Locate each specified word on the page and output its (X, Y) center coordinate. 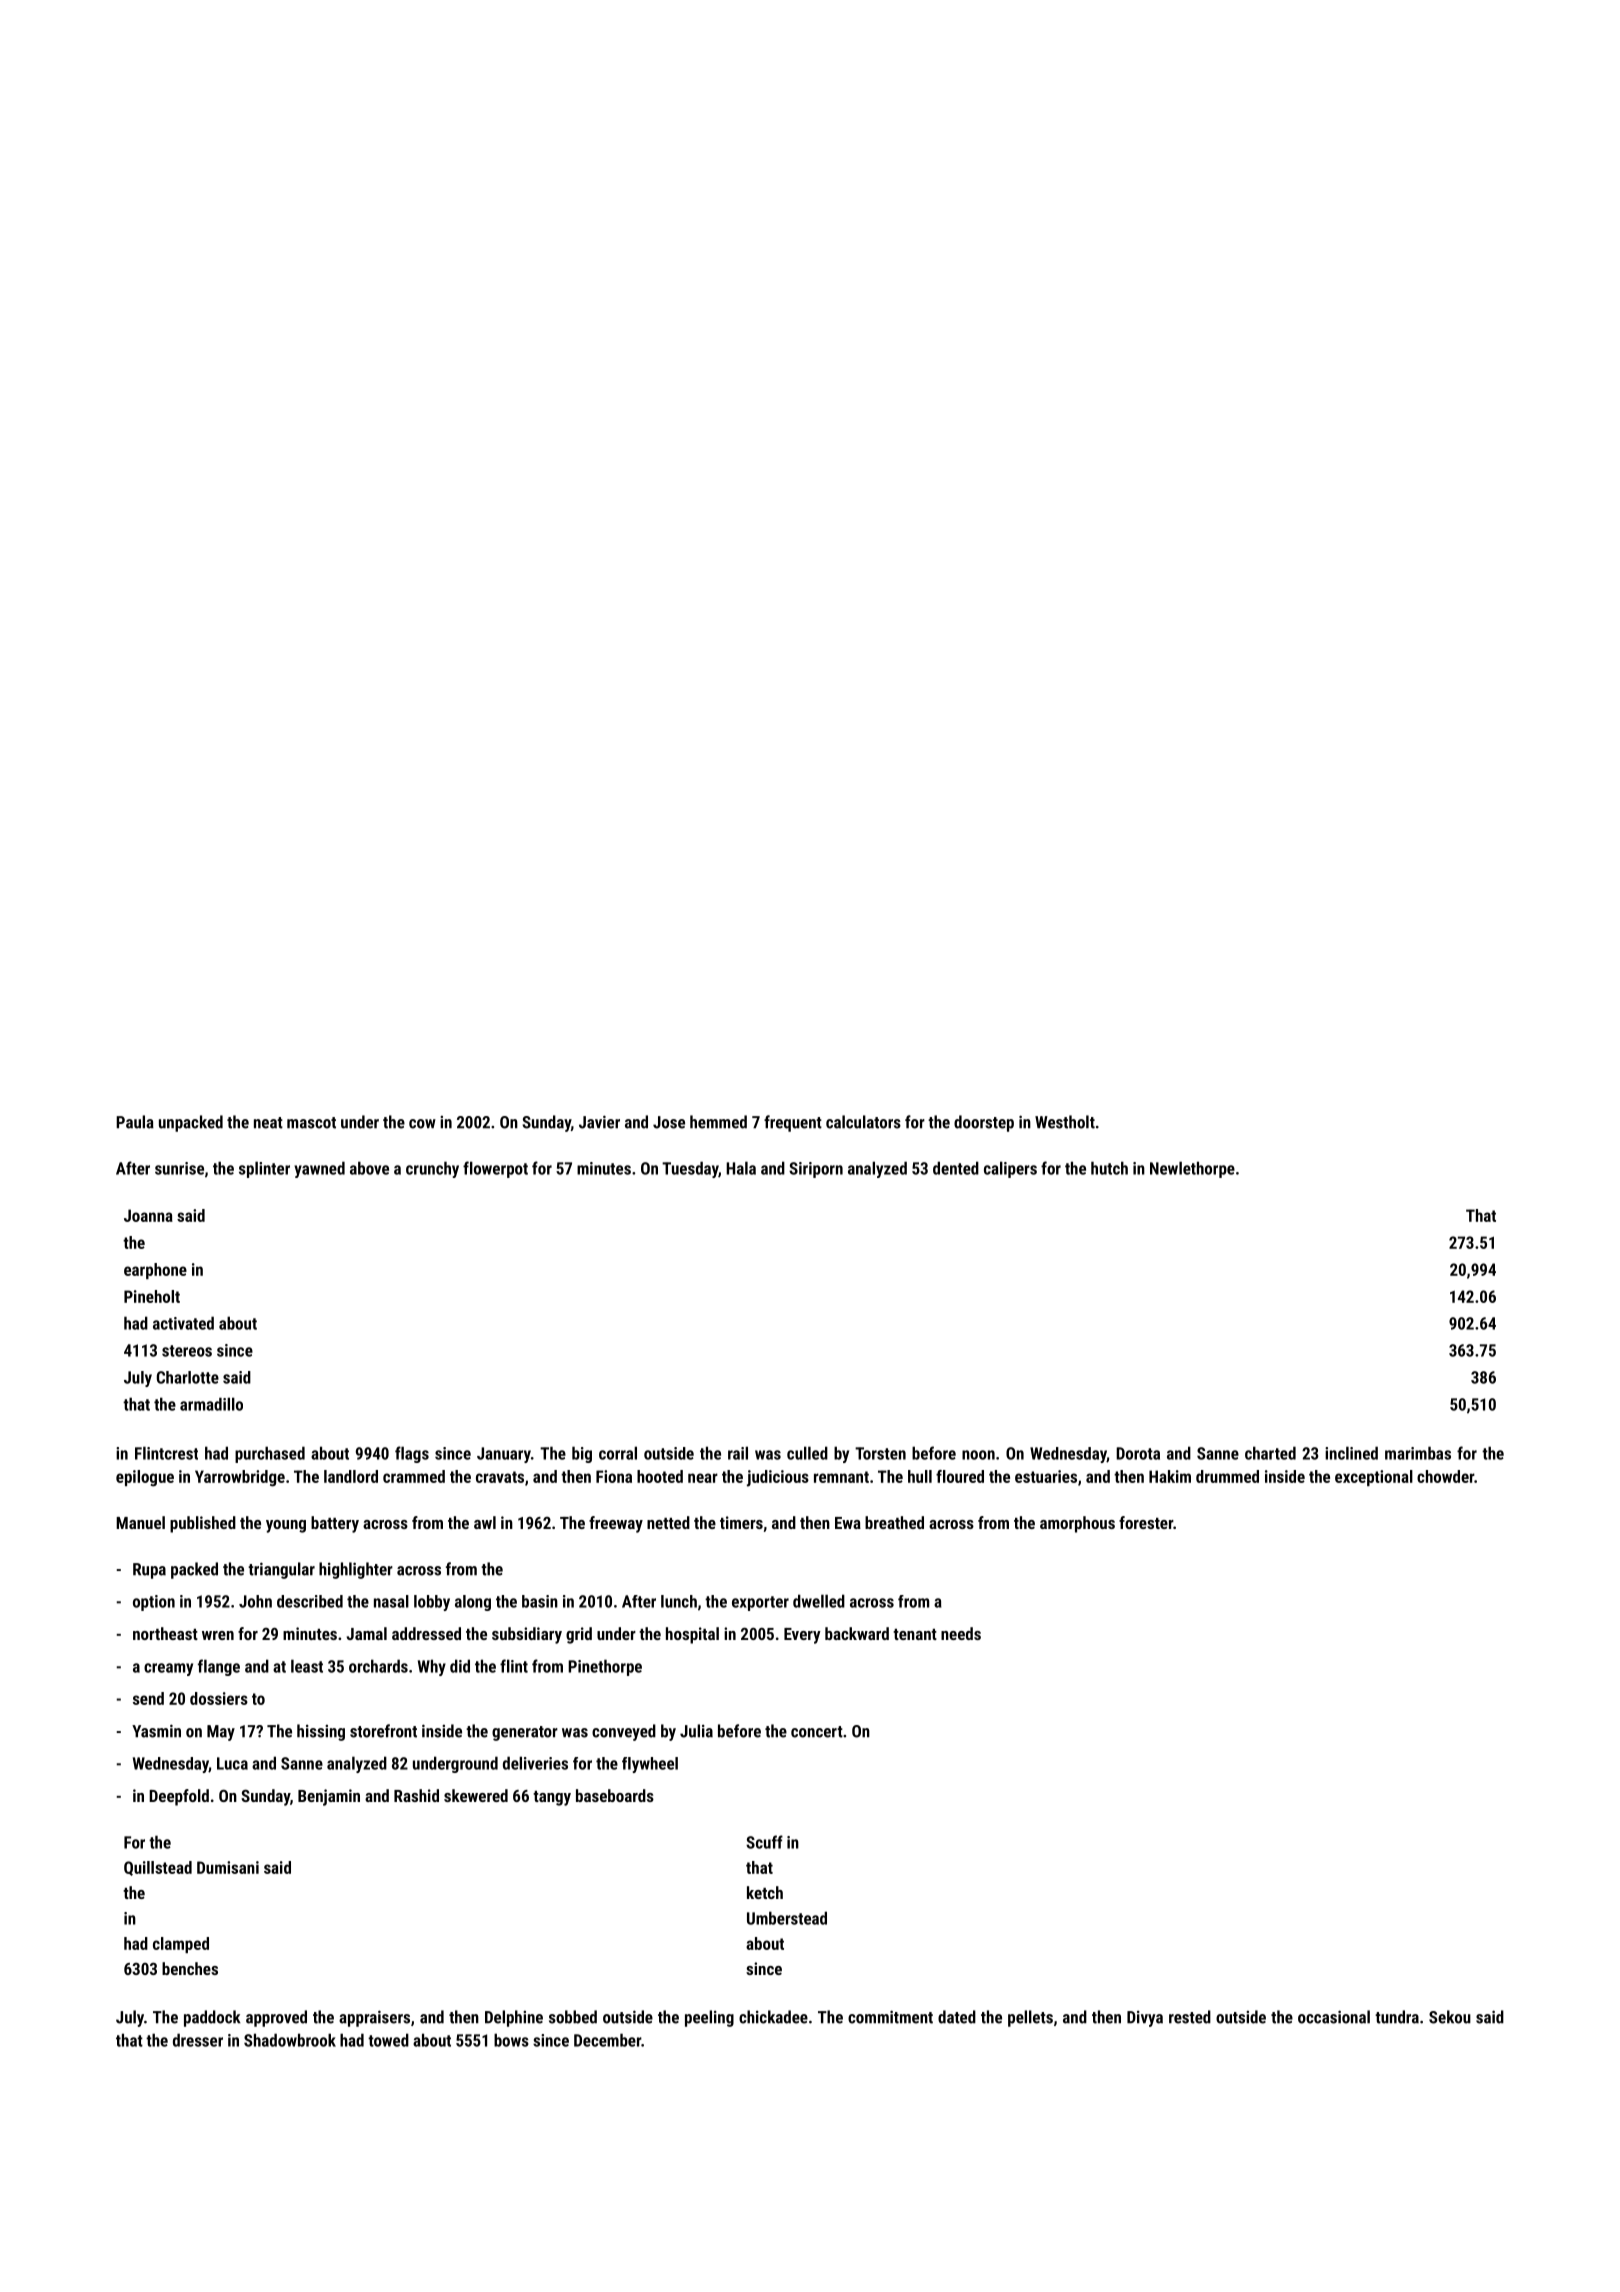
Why (432, 1667)
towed (388, 2040)
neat (268, 1123)
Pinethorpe (605, 1667)
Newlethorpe (1192, 1169)
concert (817, 1732)
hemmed (718, 1122)
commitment (890, 2017)
